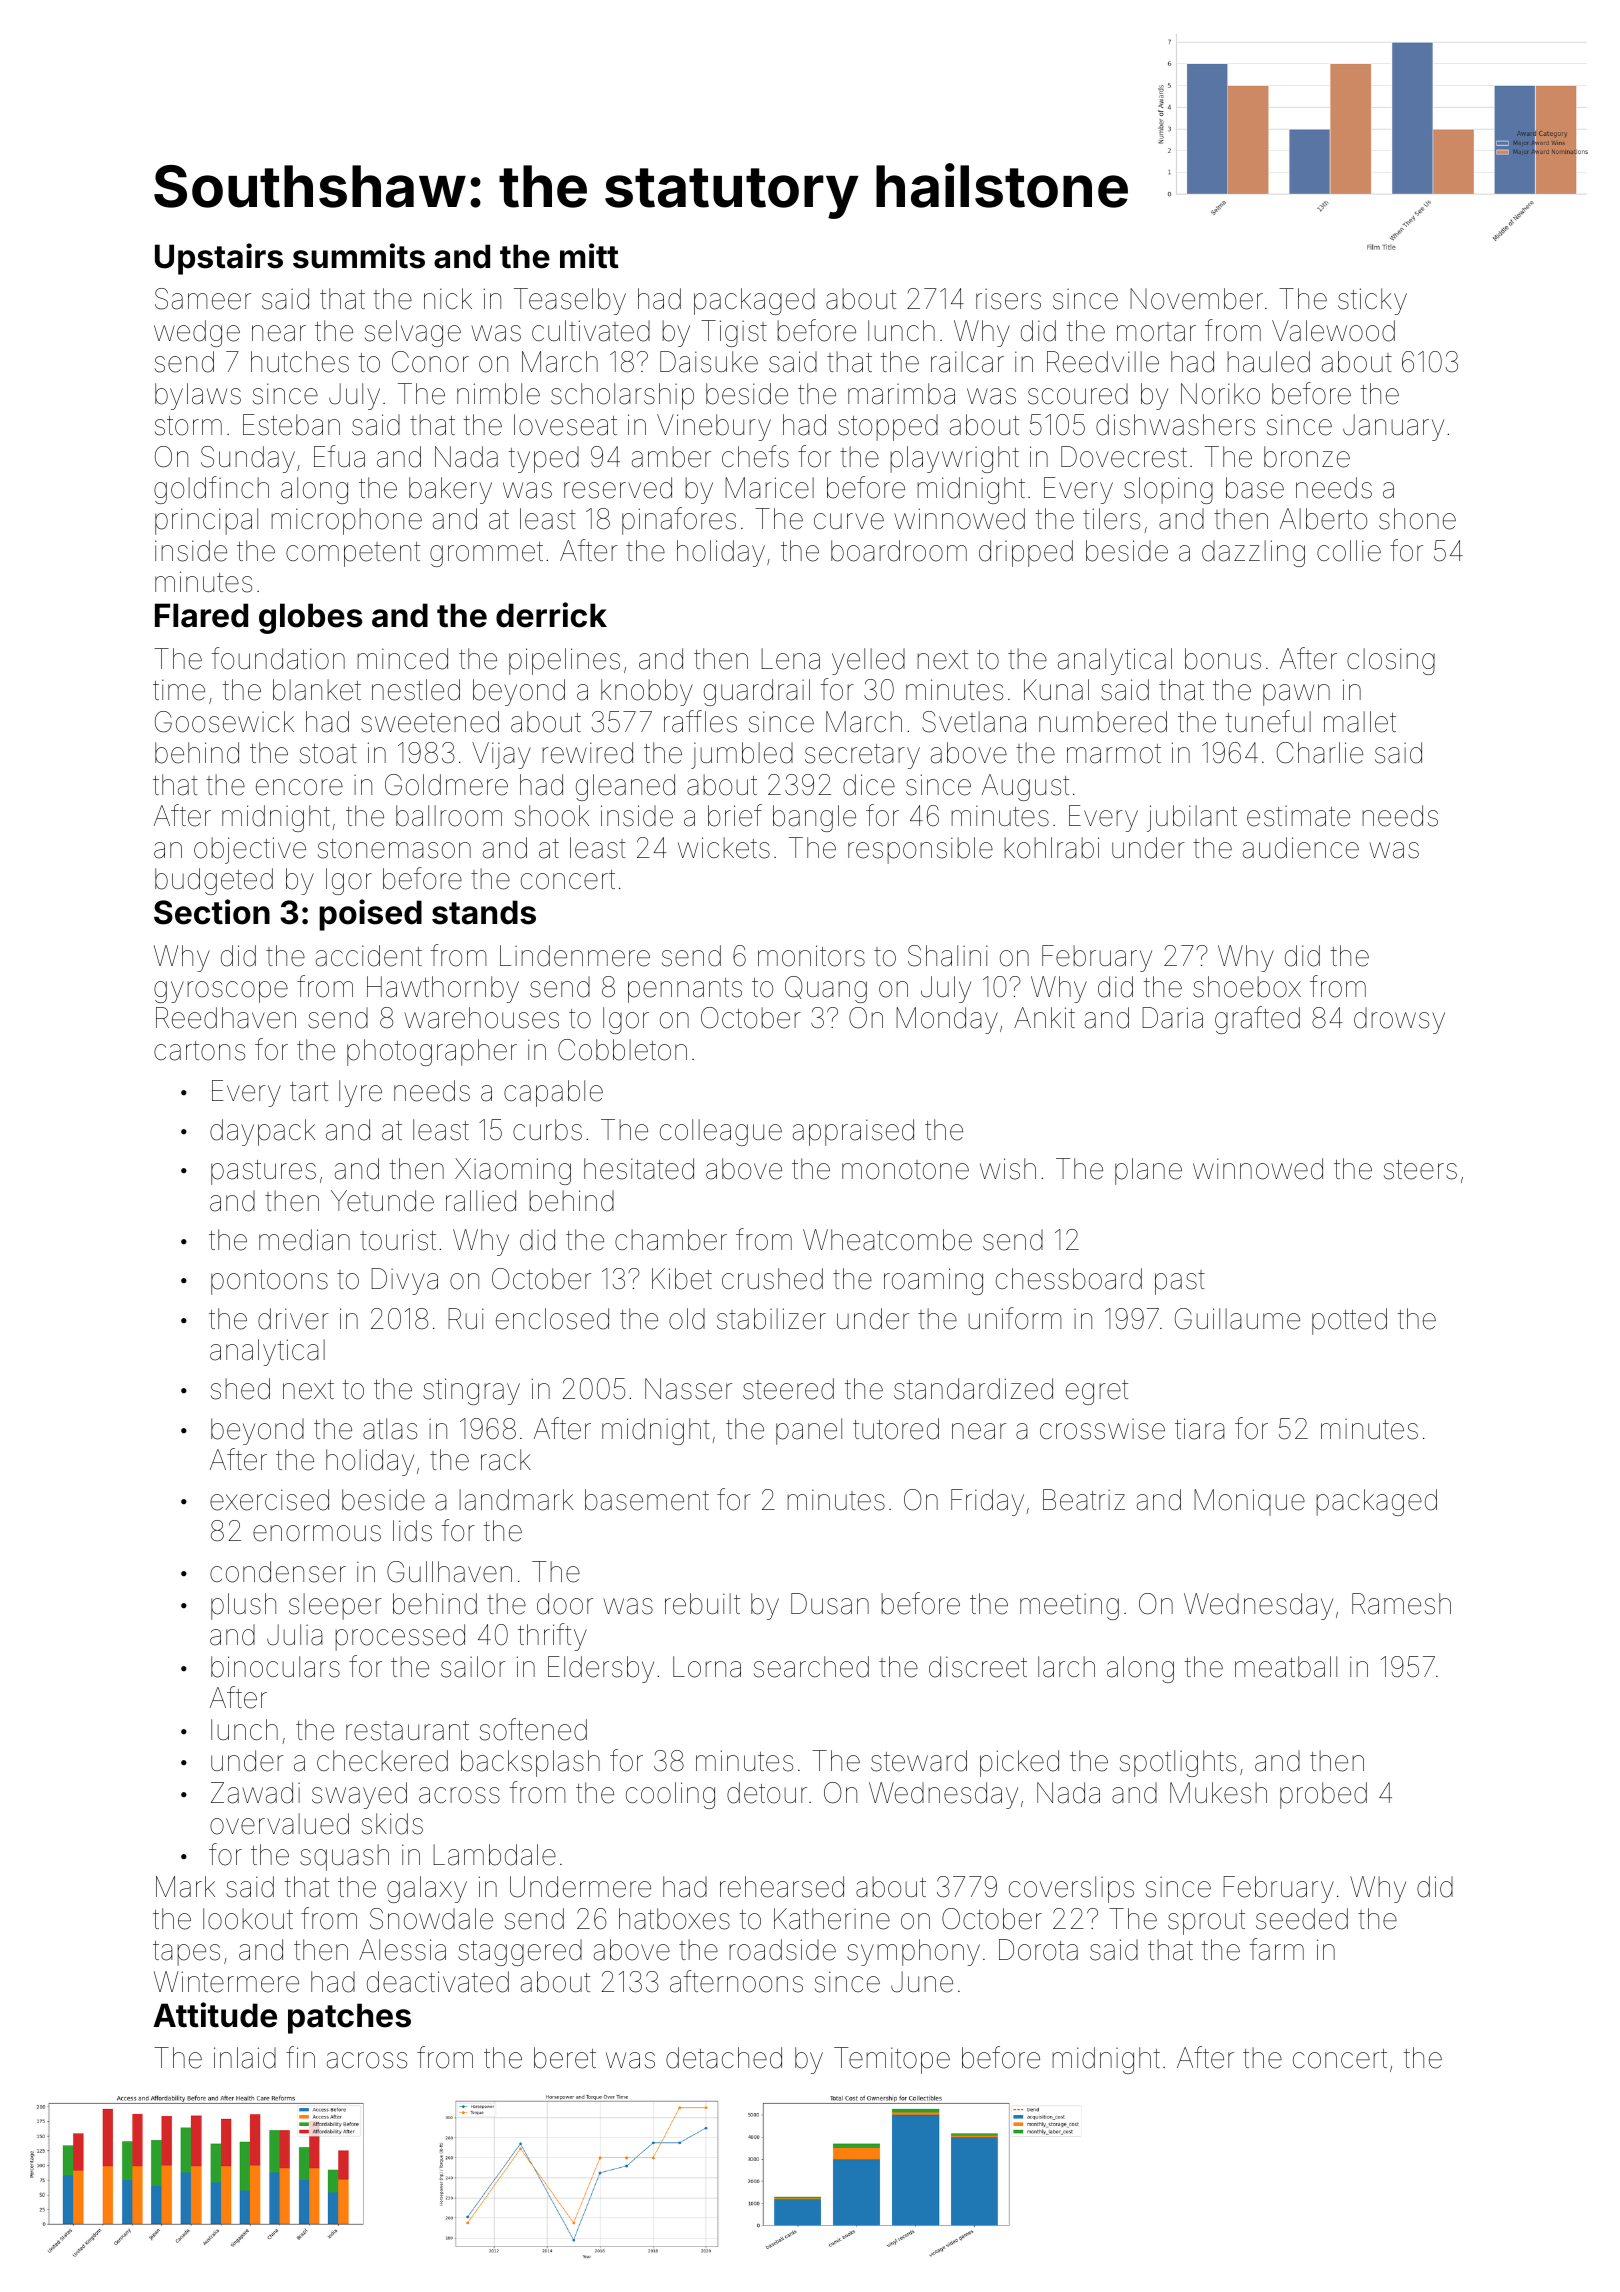  Describe the element at coordinates (948, 956) in the page. I see `Shalini` at that location.
